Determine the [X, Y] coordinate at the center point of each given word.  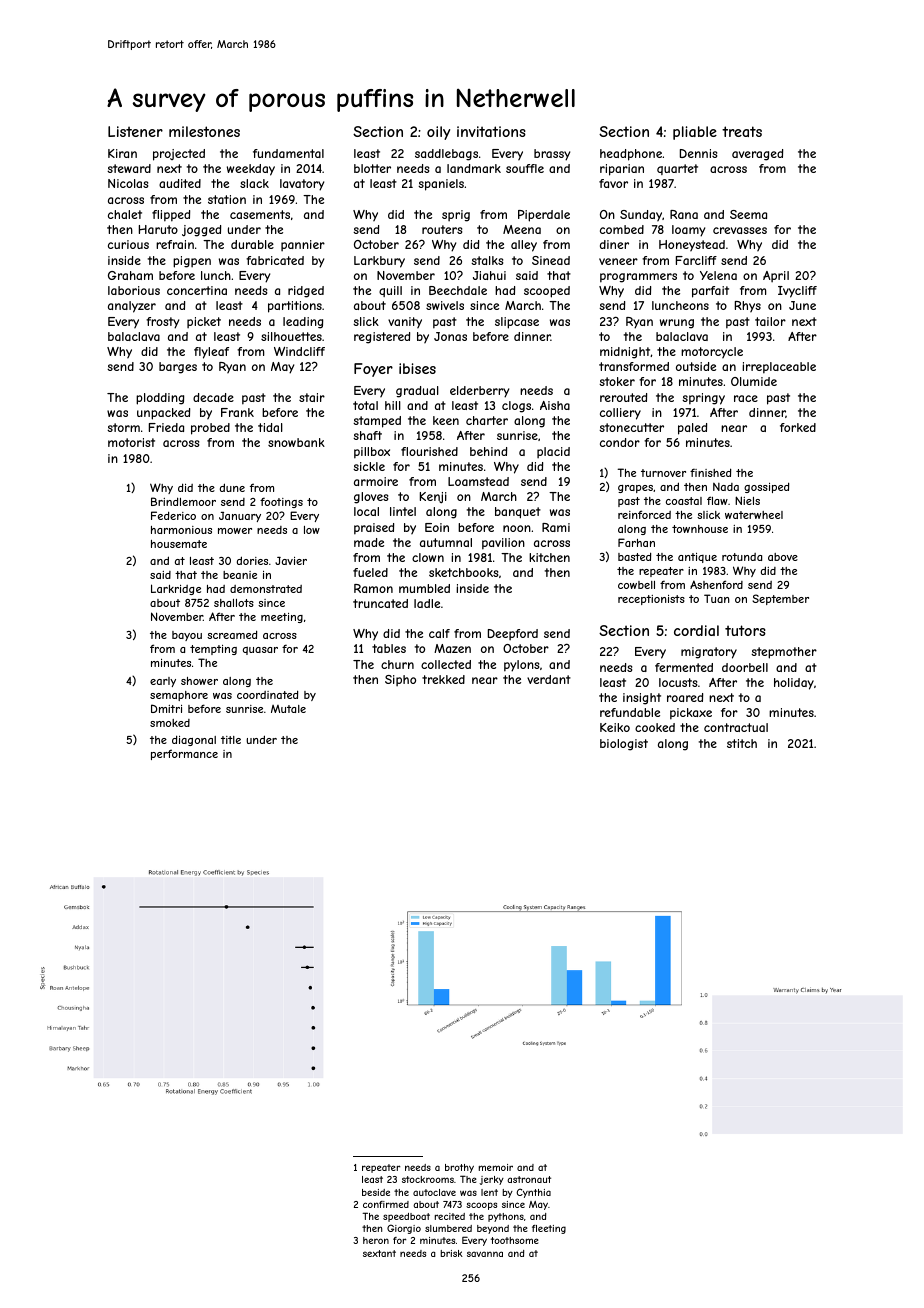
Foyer [373, 370]
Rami [556, 527]
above [783, 557]
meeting [282, 618]
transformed [634, 366]
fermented [684, 667]
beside [376, 1192]
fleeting [549, 1229]
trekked [443, 679]
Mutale [288, 709]
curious [128, 244]
